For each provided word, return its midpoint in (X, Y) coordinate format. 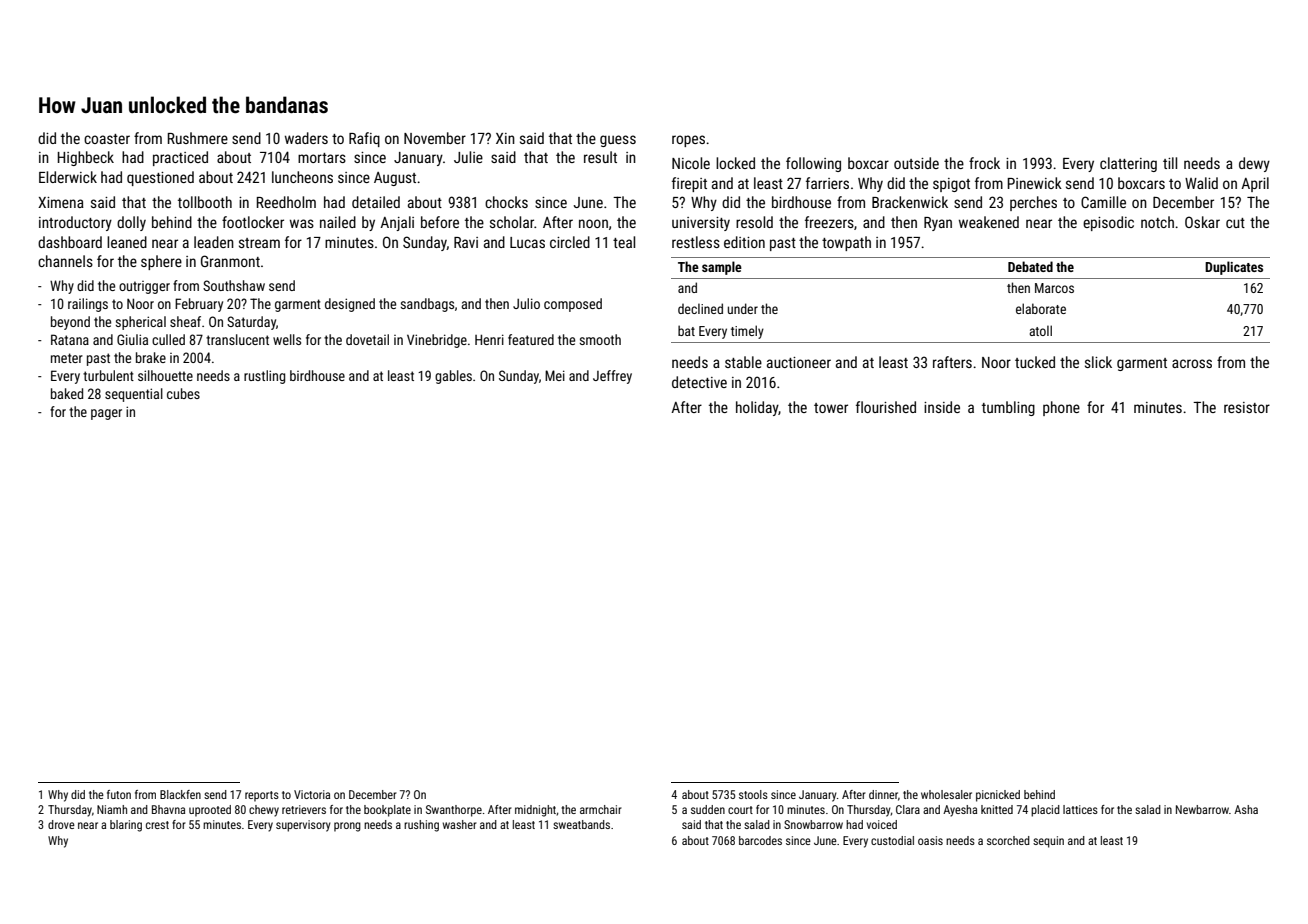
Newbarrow (1202, 809)
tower (831, 408)
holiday (757, 408)
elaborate (1041, 308)
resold (754, 222)
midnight (535, 811)
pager (106, 414)
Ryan (938, 224)
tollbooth (205, 202)
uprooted (210, 811)
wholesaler (946, 794)
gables (453, 377)
